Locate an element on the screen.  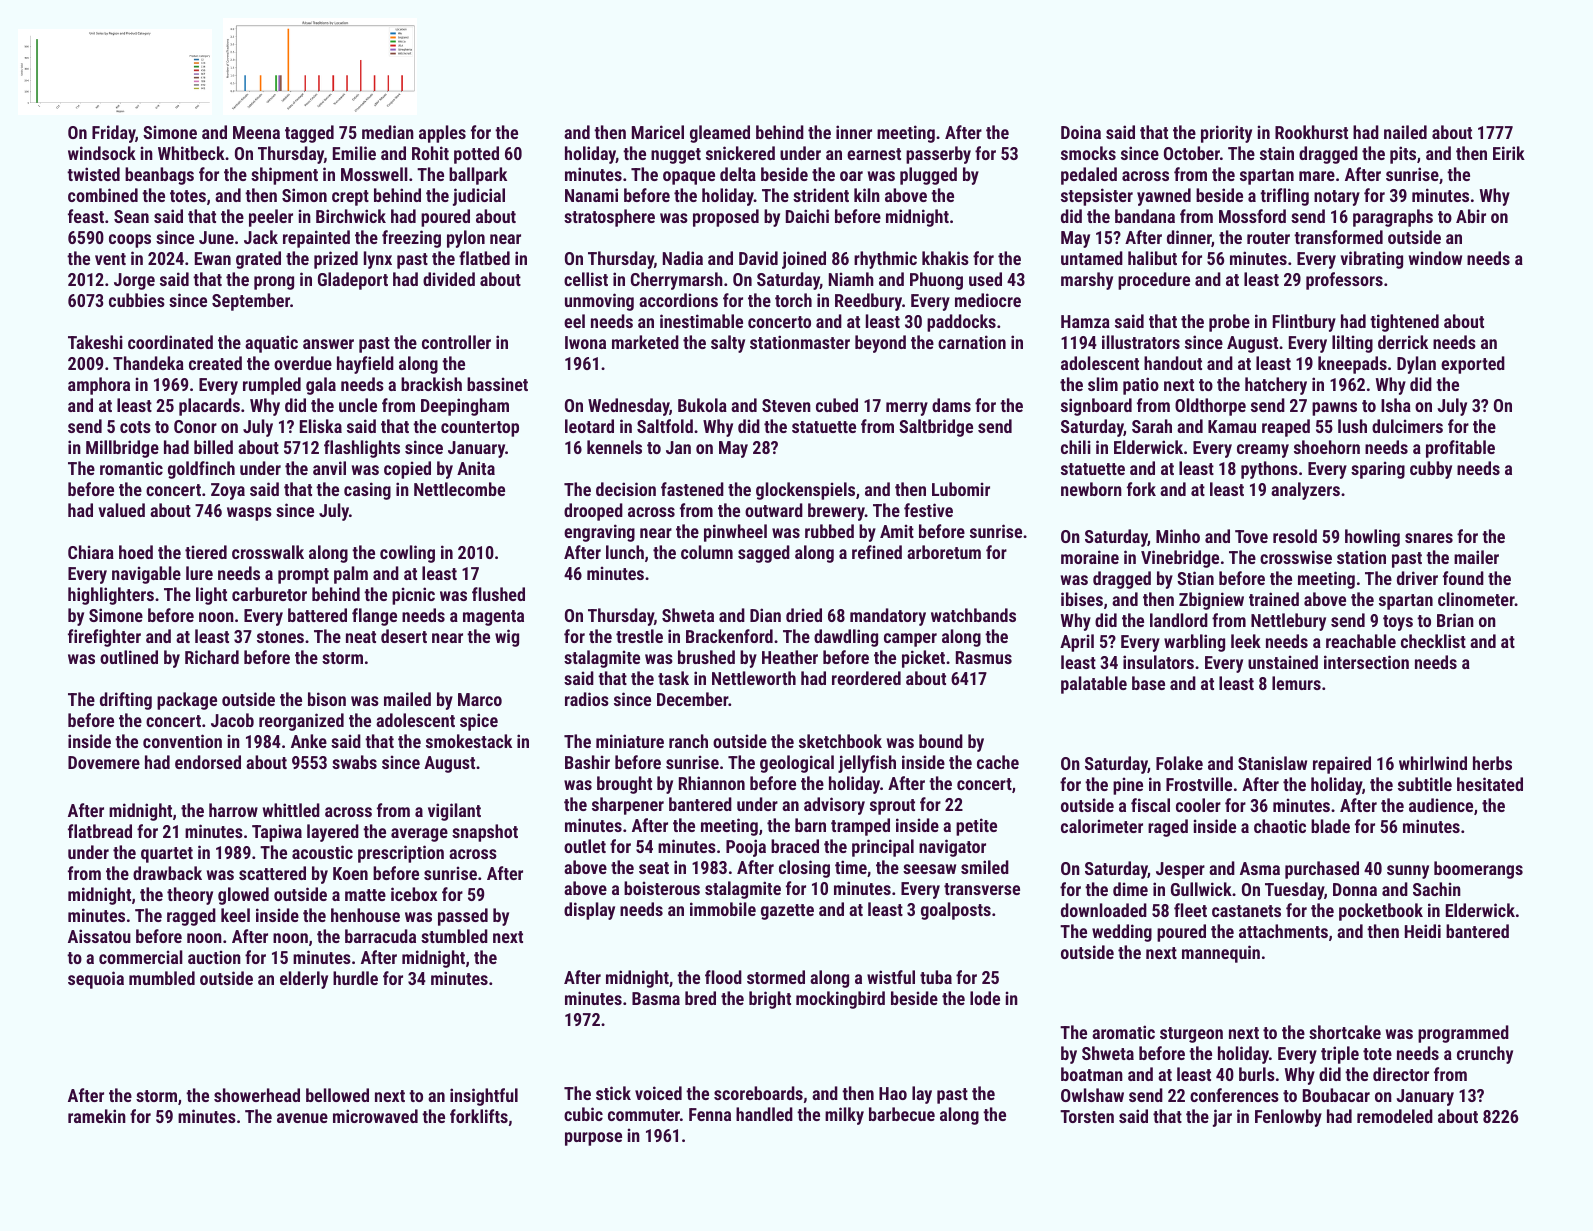
reordered is located at coordinates (866, 678).
